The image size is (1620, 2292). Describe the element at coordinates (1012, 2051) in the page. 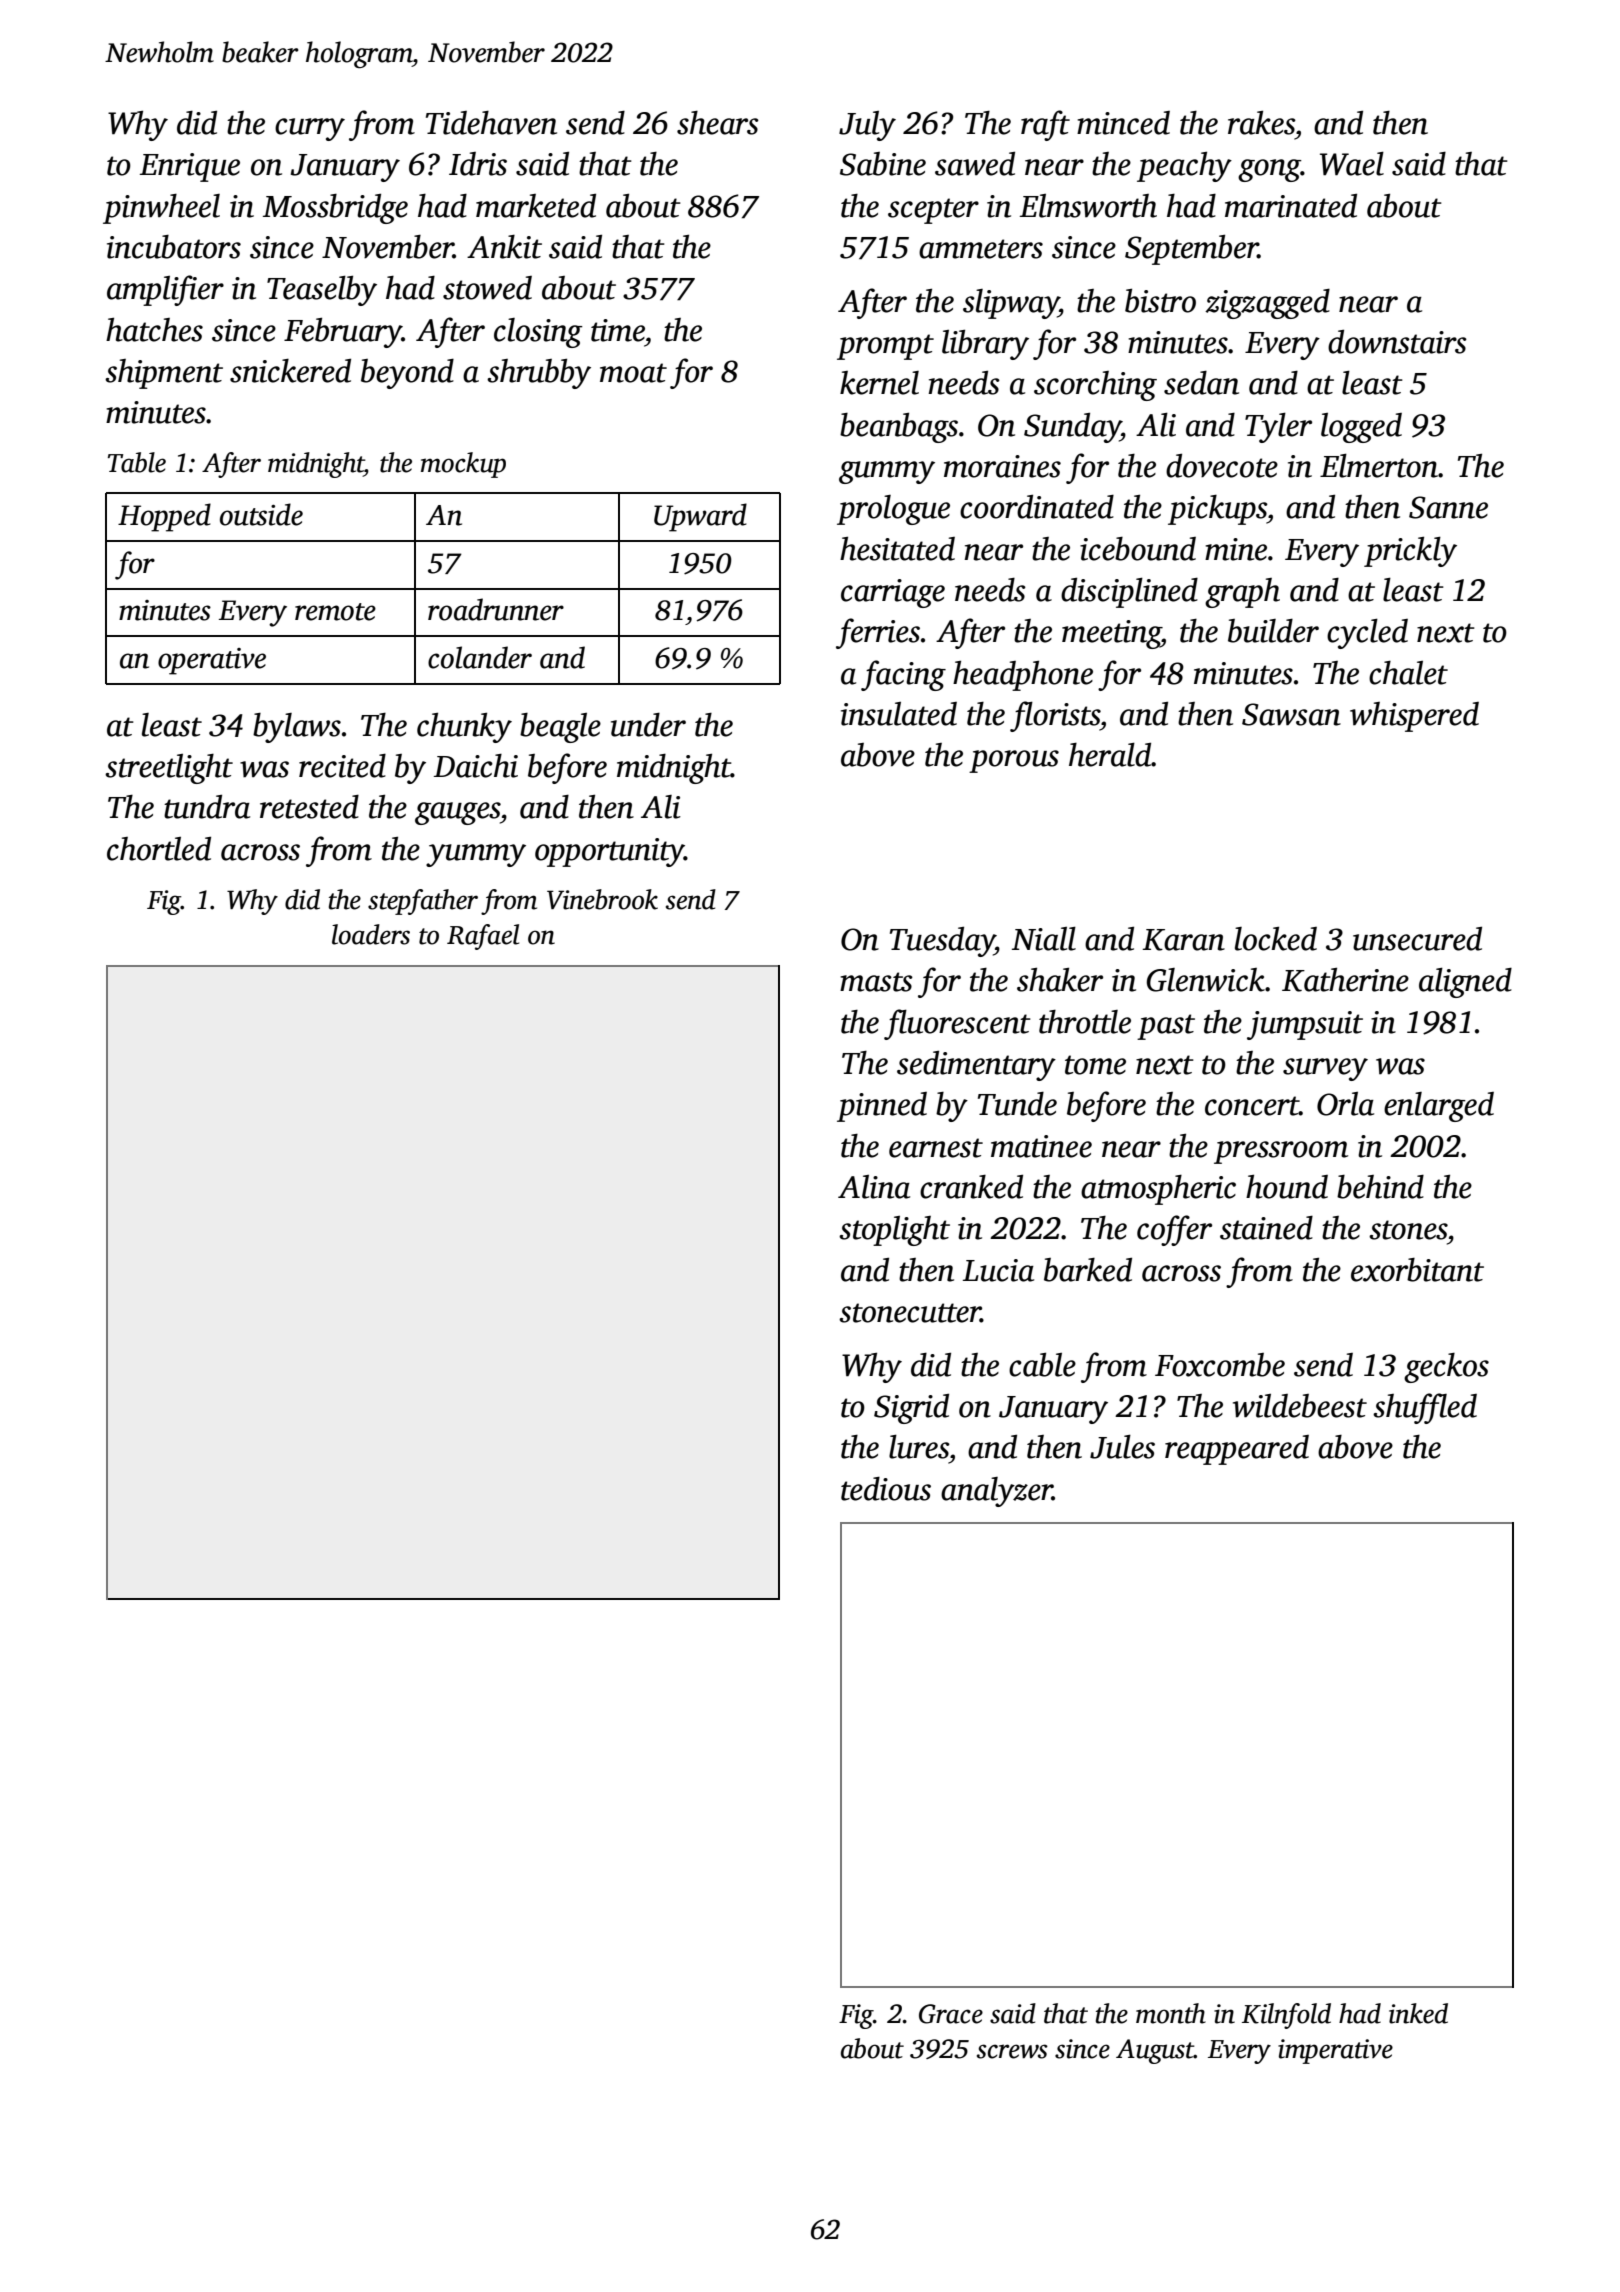

I see `screws` at that location.
